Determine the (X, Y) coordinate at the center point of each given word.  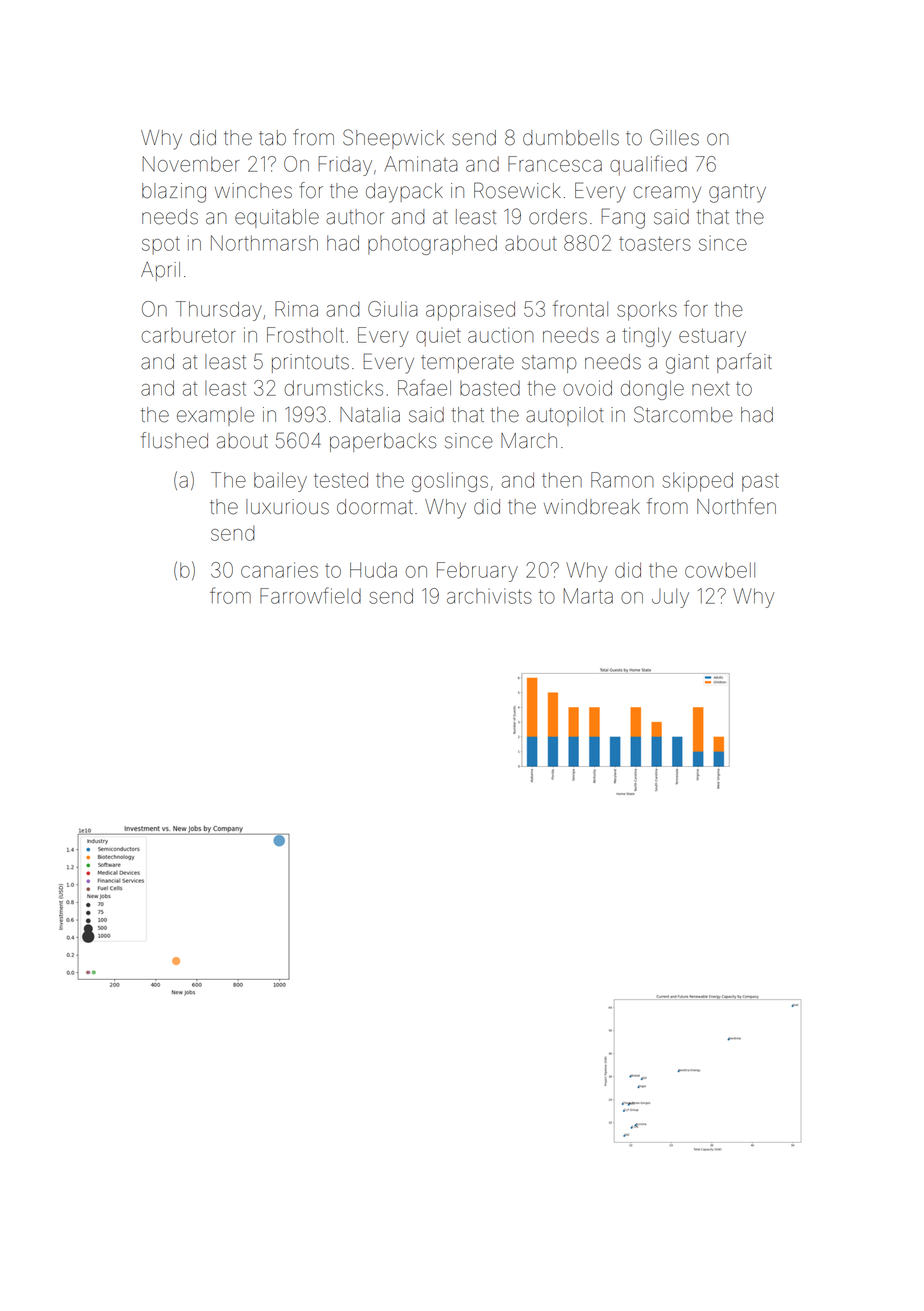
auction (501, 335)
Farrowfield (310, 595)
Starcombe (683, 414)
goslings (450, 482)
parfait (744, 363)
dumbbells (571, 138)
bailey (280, 482)
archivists (489, 596)
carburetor (189, 335)
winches (253, 191)
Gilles (674, 137)
